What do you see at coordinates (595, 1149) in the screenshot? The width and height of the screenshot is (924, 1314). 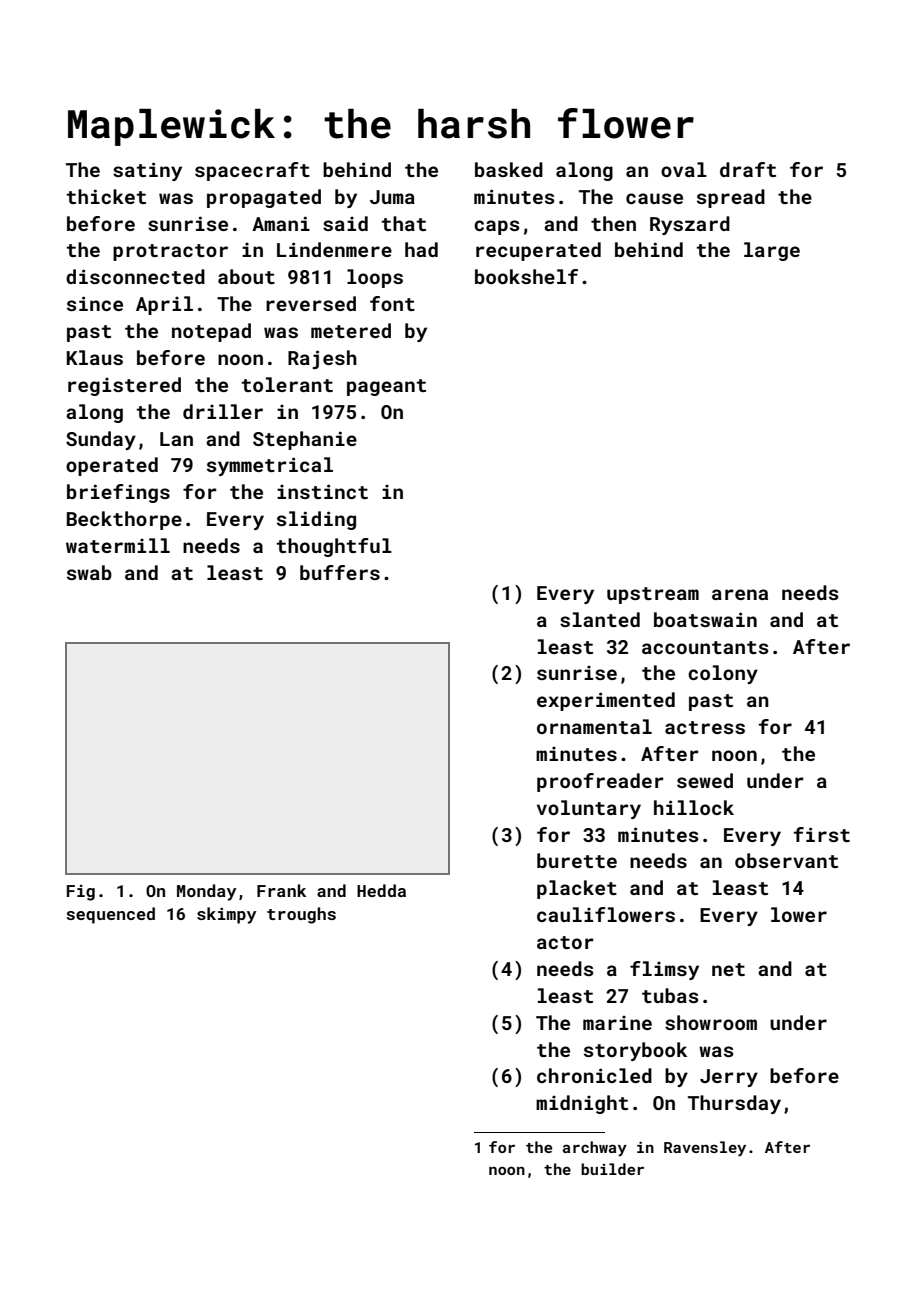 I see `archway` at bounding box center [595, 1149].
